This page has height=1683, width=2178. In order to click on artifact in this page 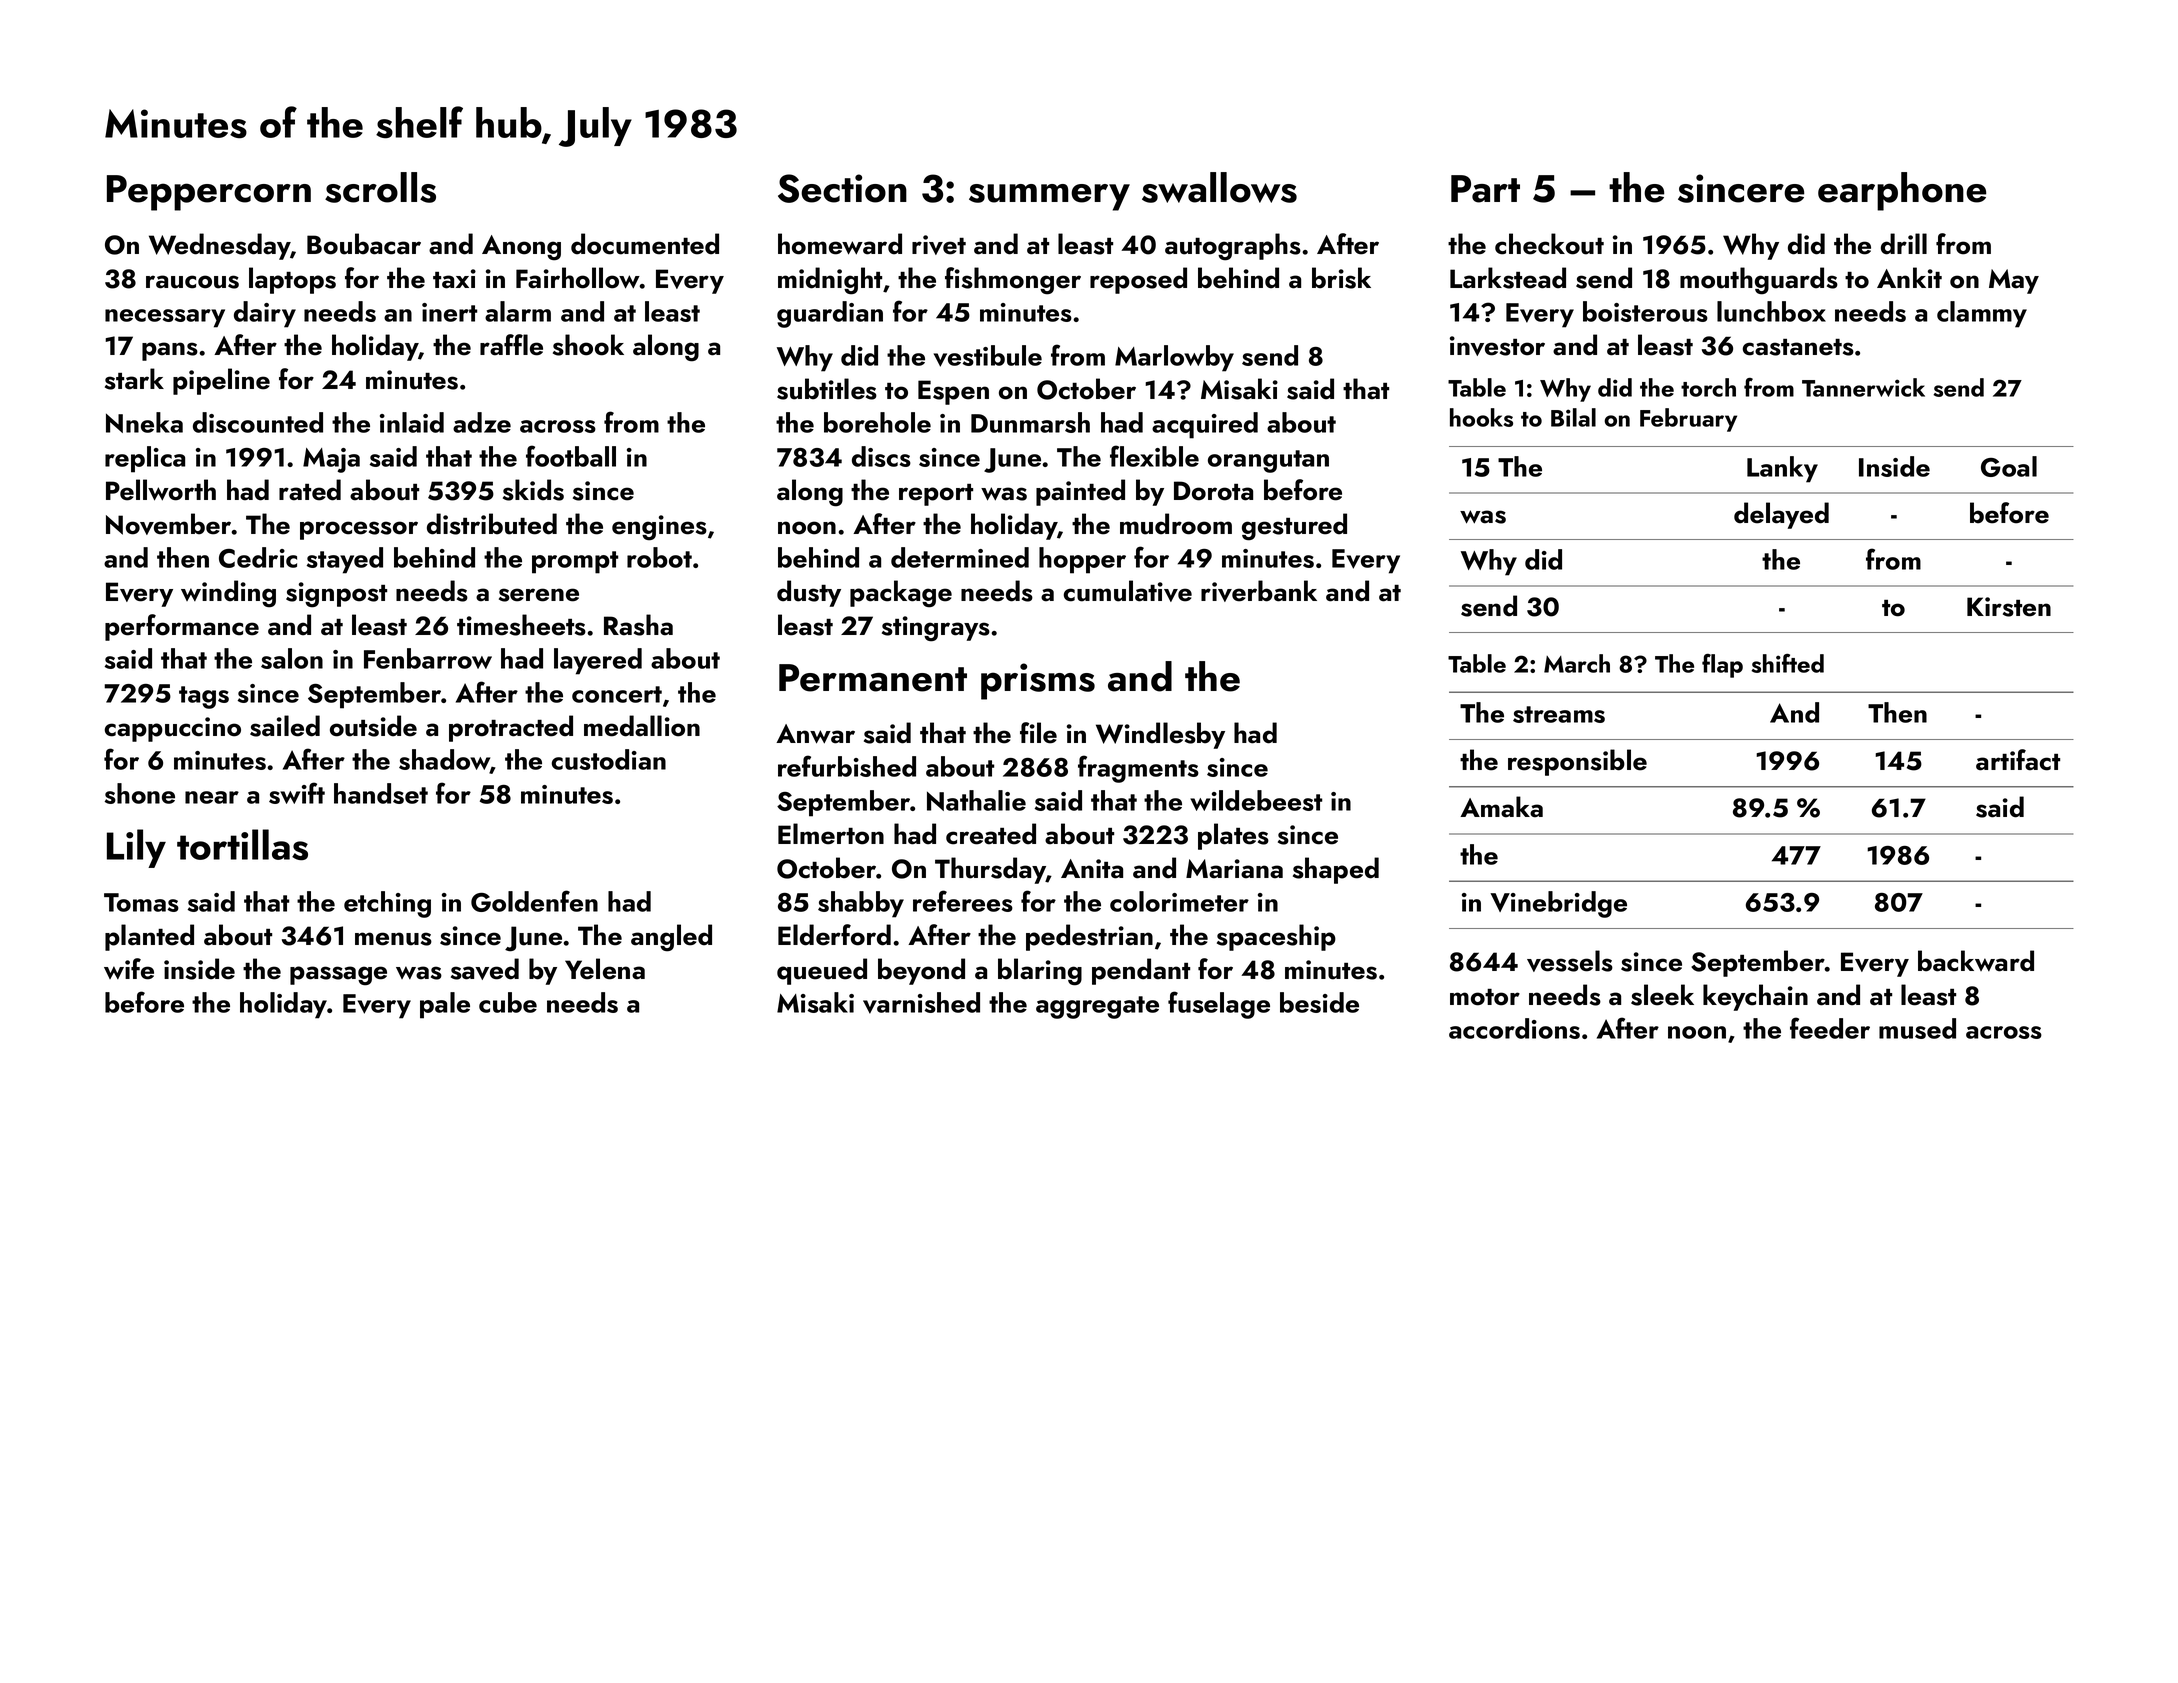, I will do `click(2018, 760)`.
